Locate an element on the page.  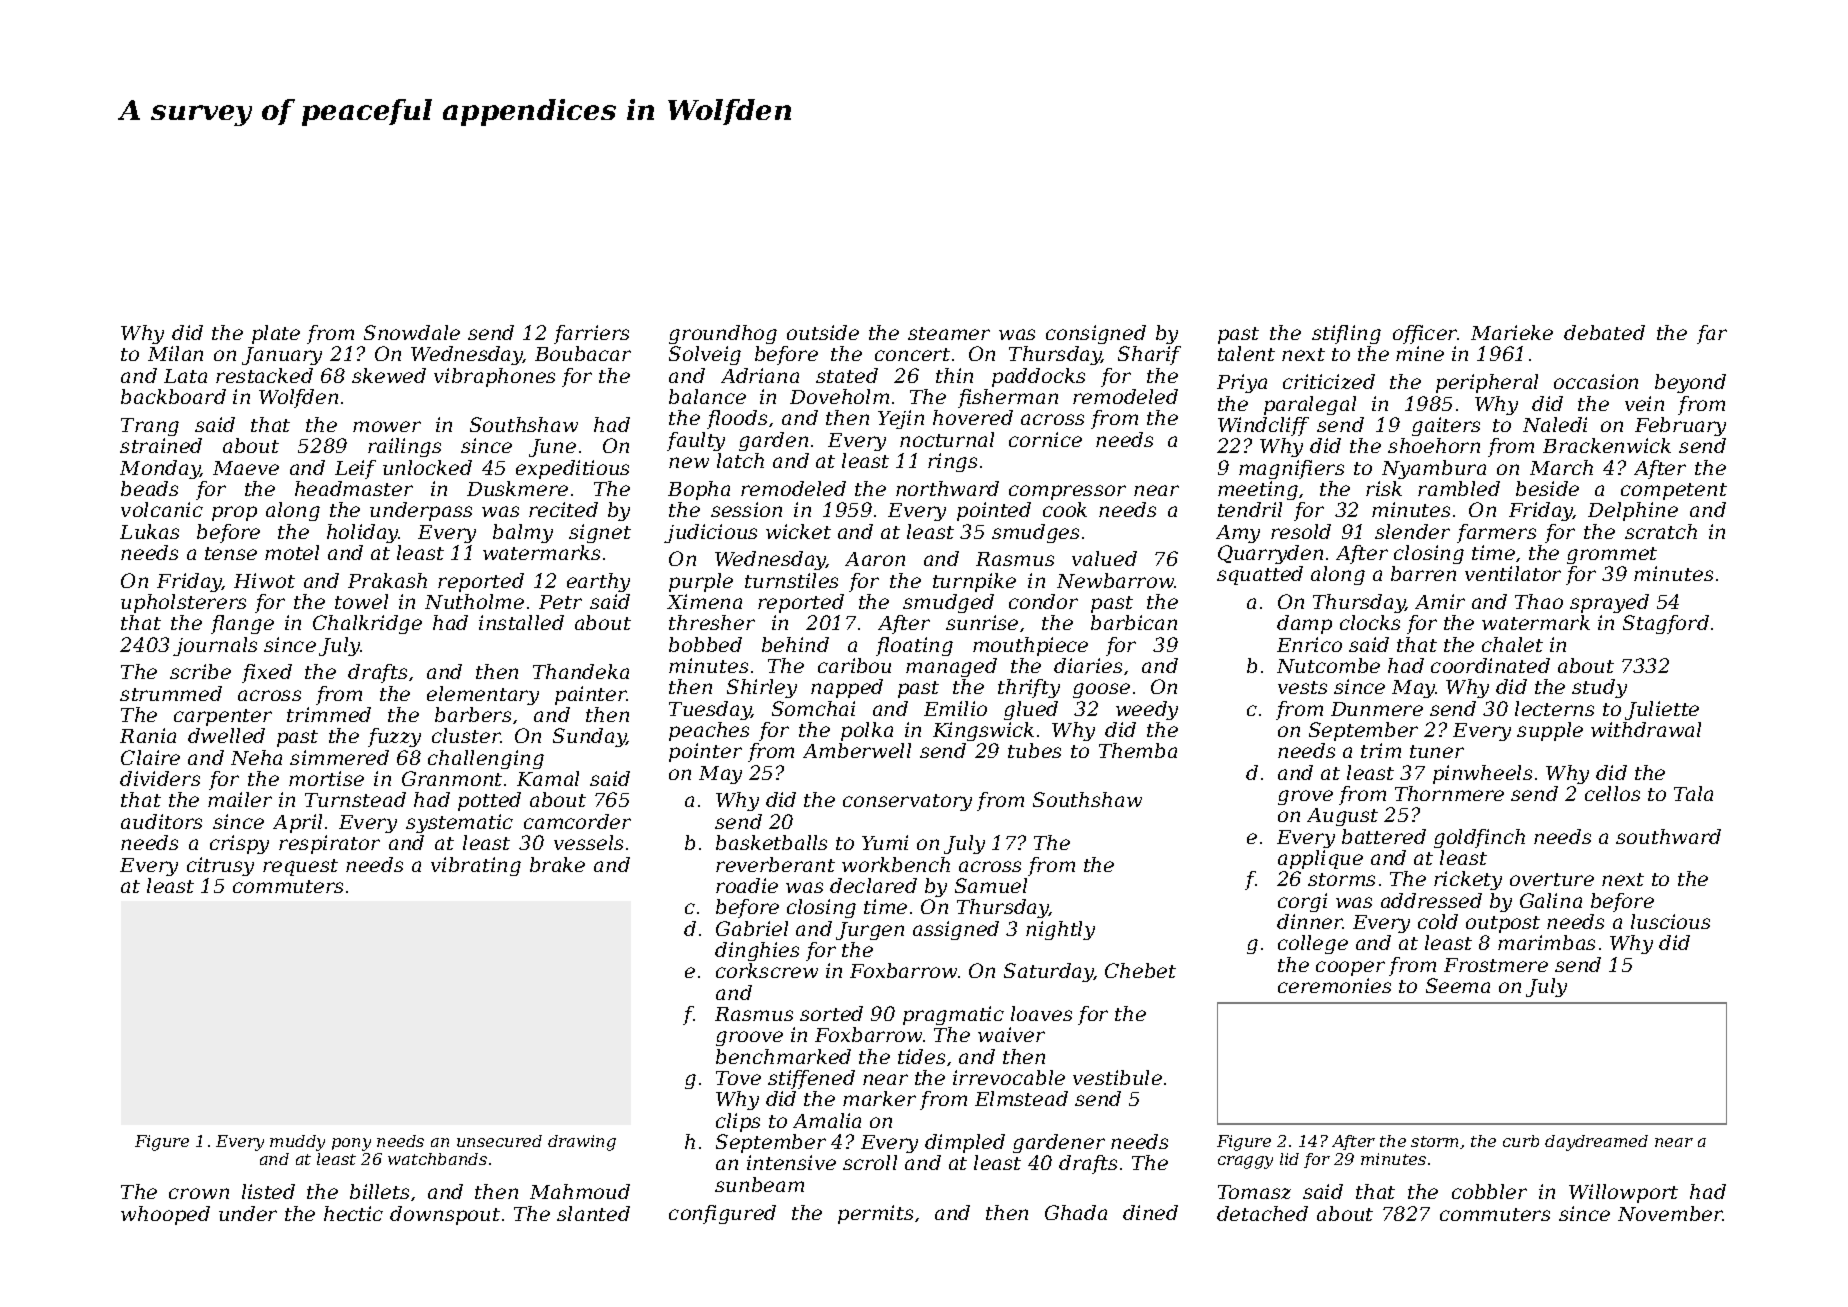
farriers is located at coordinates (591, 334).
